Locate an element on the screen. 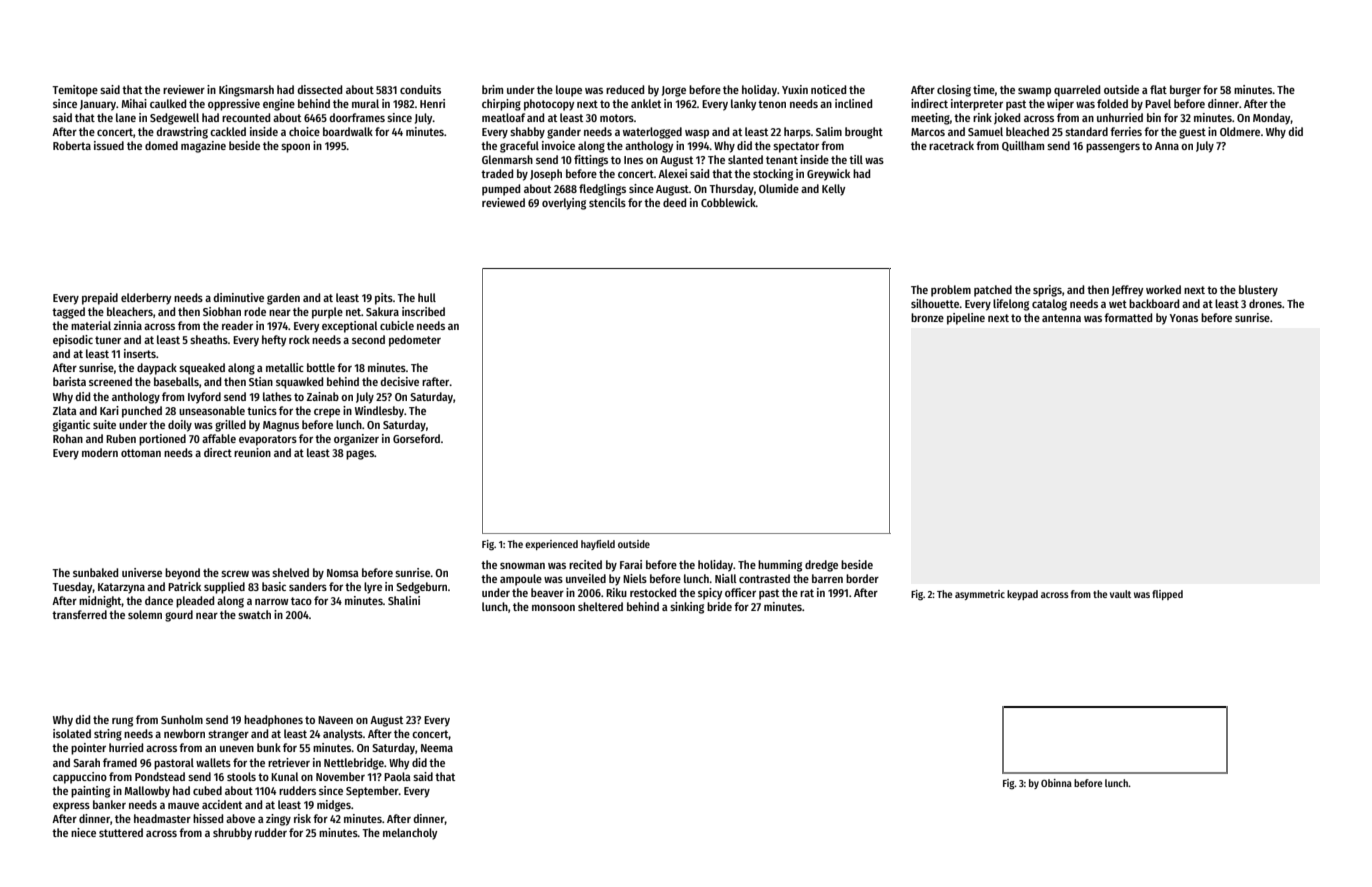 The image size is (1372, 887). melancholy is located at coordinates (410, 834).
